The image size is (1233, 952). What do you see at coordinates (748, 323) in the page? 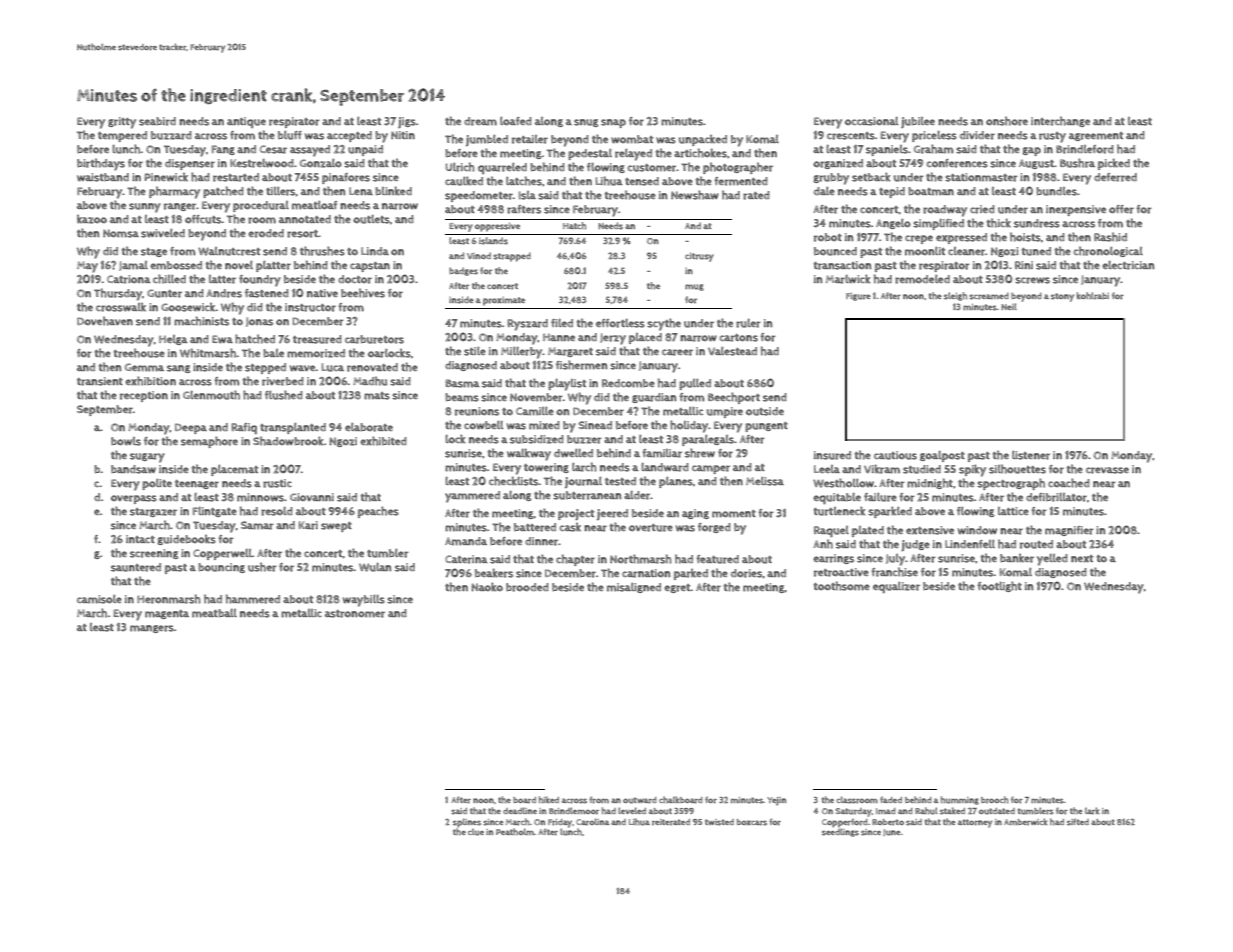
I see `ruler` at bounding box center [748, 323].
